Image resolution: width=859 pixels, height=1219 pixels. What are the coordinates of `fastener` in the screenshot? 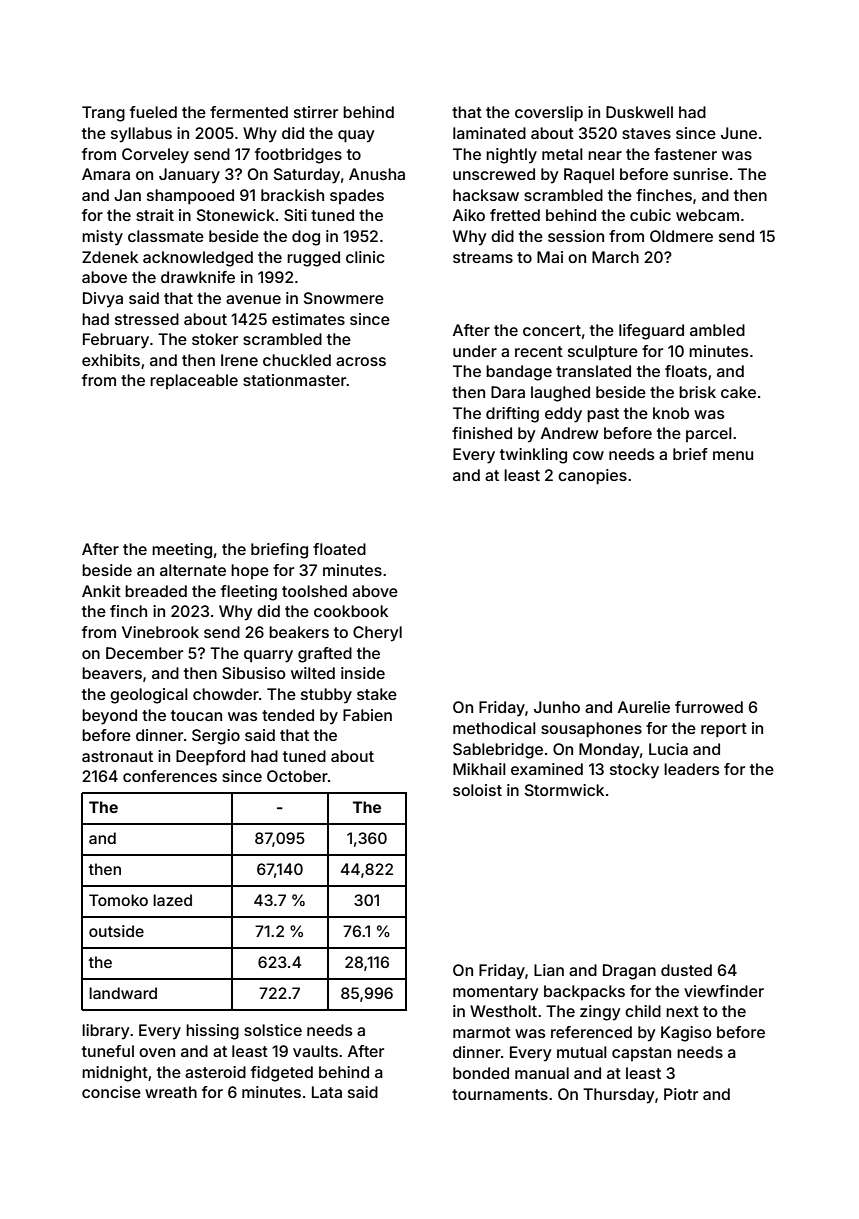 It's located at (685, 154).
